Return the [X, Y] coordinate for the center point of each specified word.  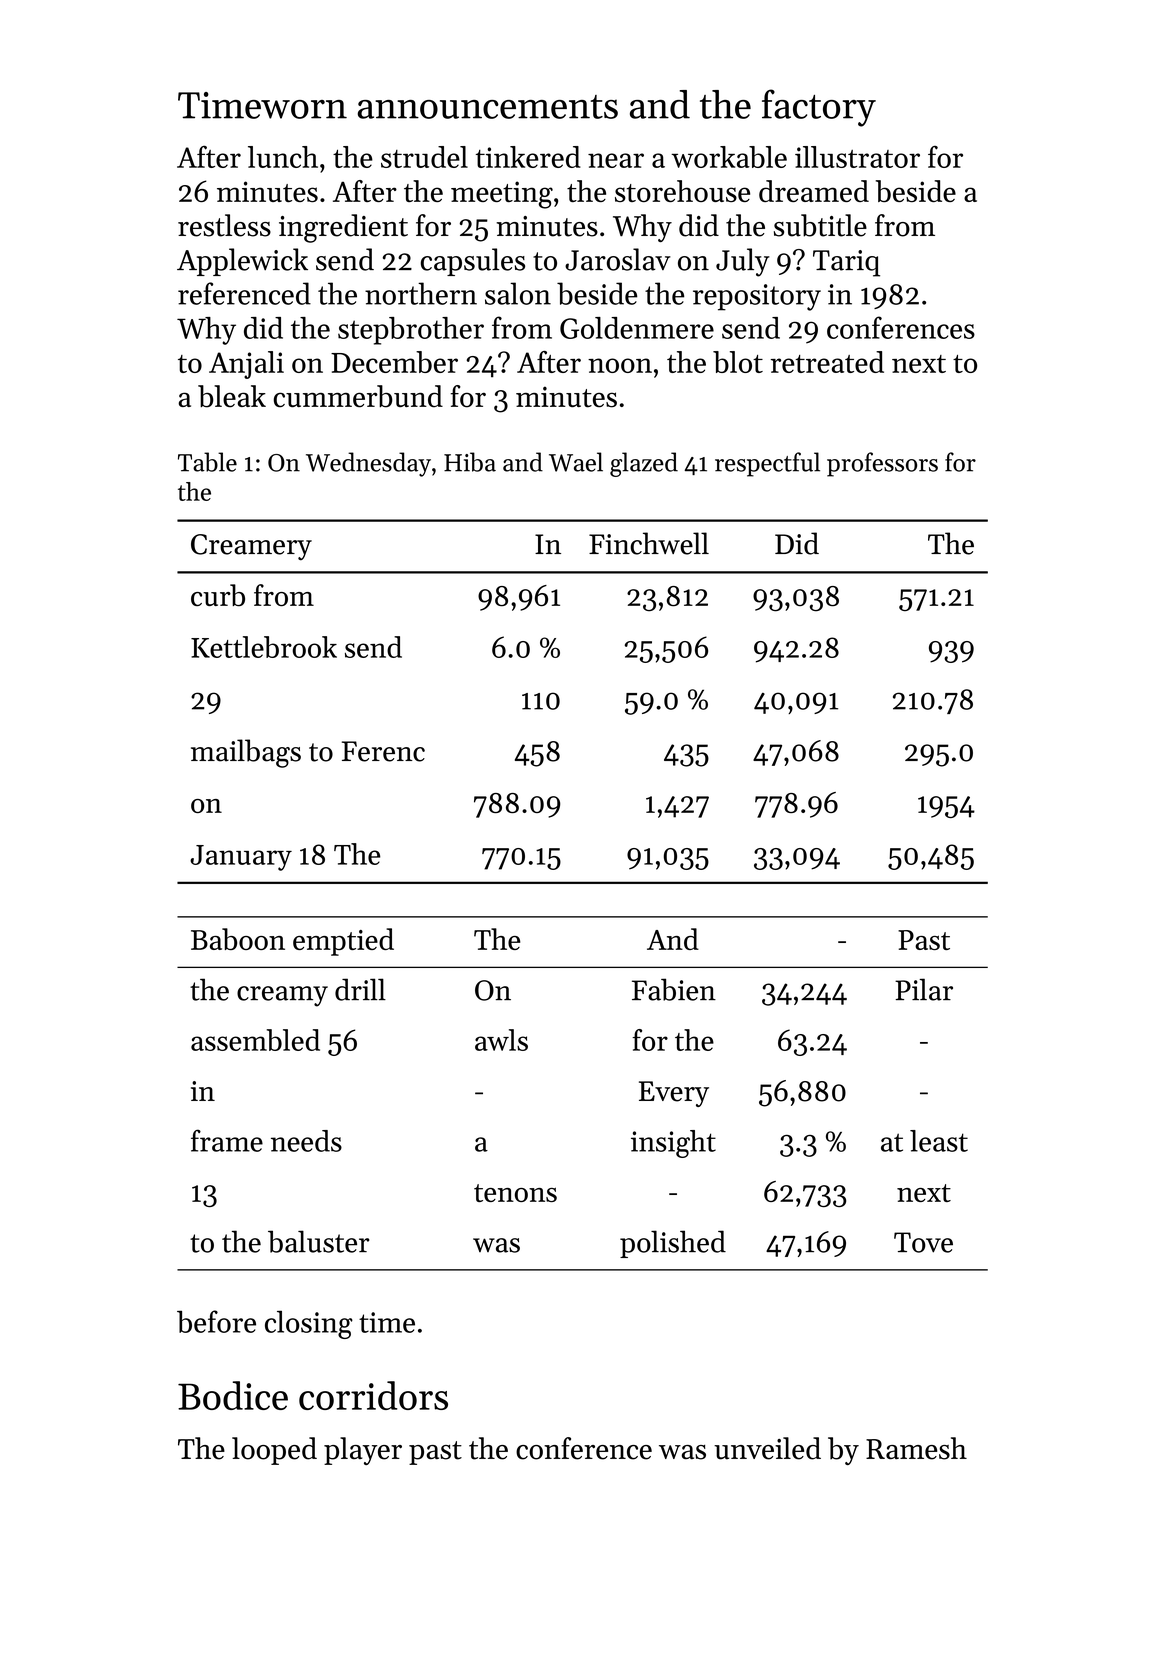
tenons [515, 1193]
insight [673, 1144]
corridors [373, 1395]
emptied [343, 942]
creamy [282, 996]
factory [819, 108]
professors [882, 464]
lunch [283, 157]
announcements [488, 107]
